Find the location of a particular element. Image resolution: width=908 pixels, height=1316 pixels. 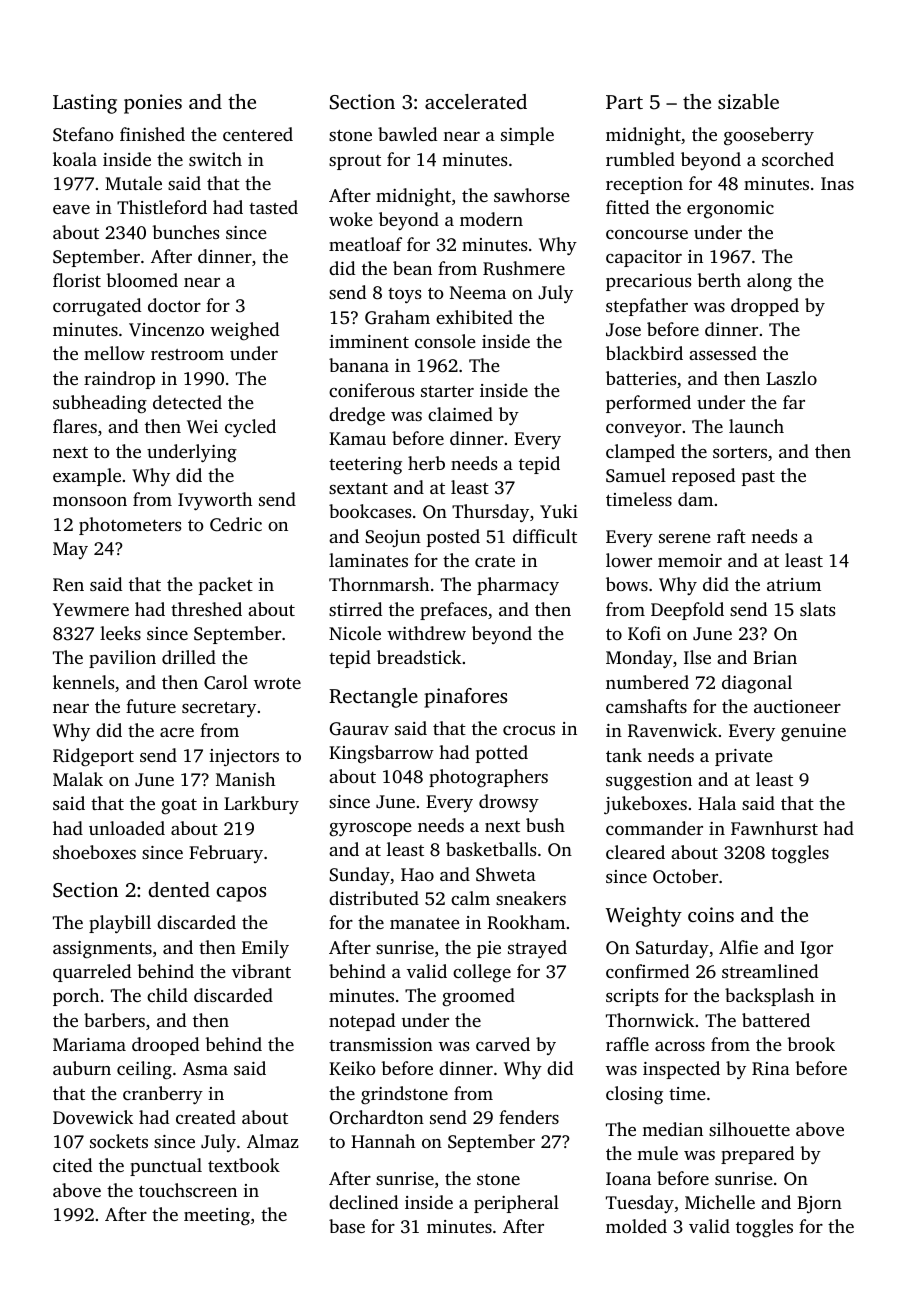

Lasting is located at coordinates (85, 104).
